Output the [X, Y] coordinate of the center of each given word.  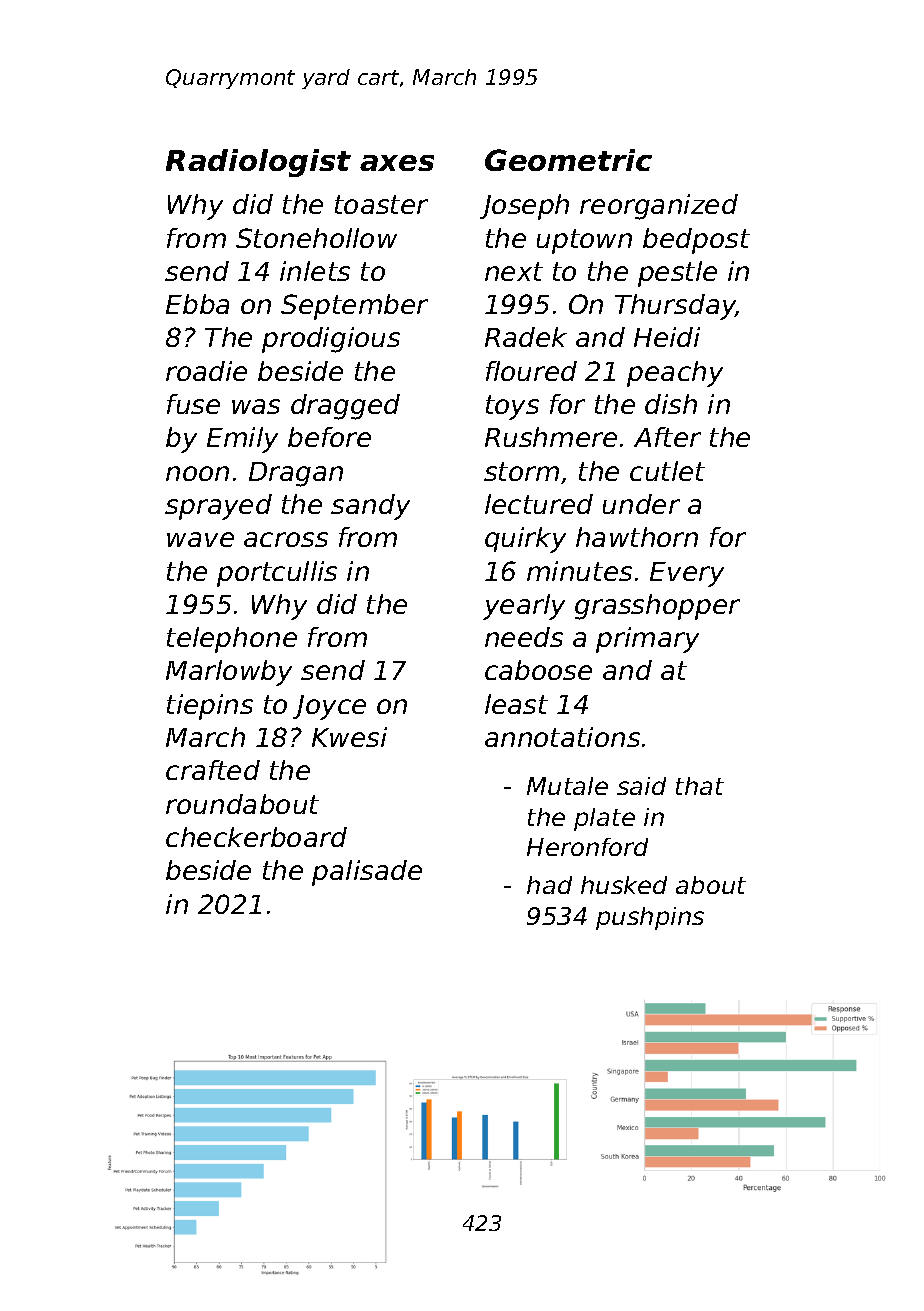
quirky [525, 540]
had [549, 885]
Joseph [524, 207]
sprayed [218, 507]
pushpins [650, 918]
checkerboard [256, 837]
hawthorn [637, 537]
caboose [538, 670]
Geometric [568, 160]
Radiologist [258, 163]
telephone [232, 640]
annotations [562, 737]
